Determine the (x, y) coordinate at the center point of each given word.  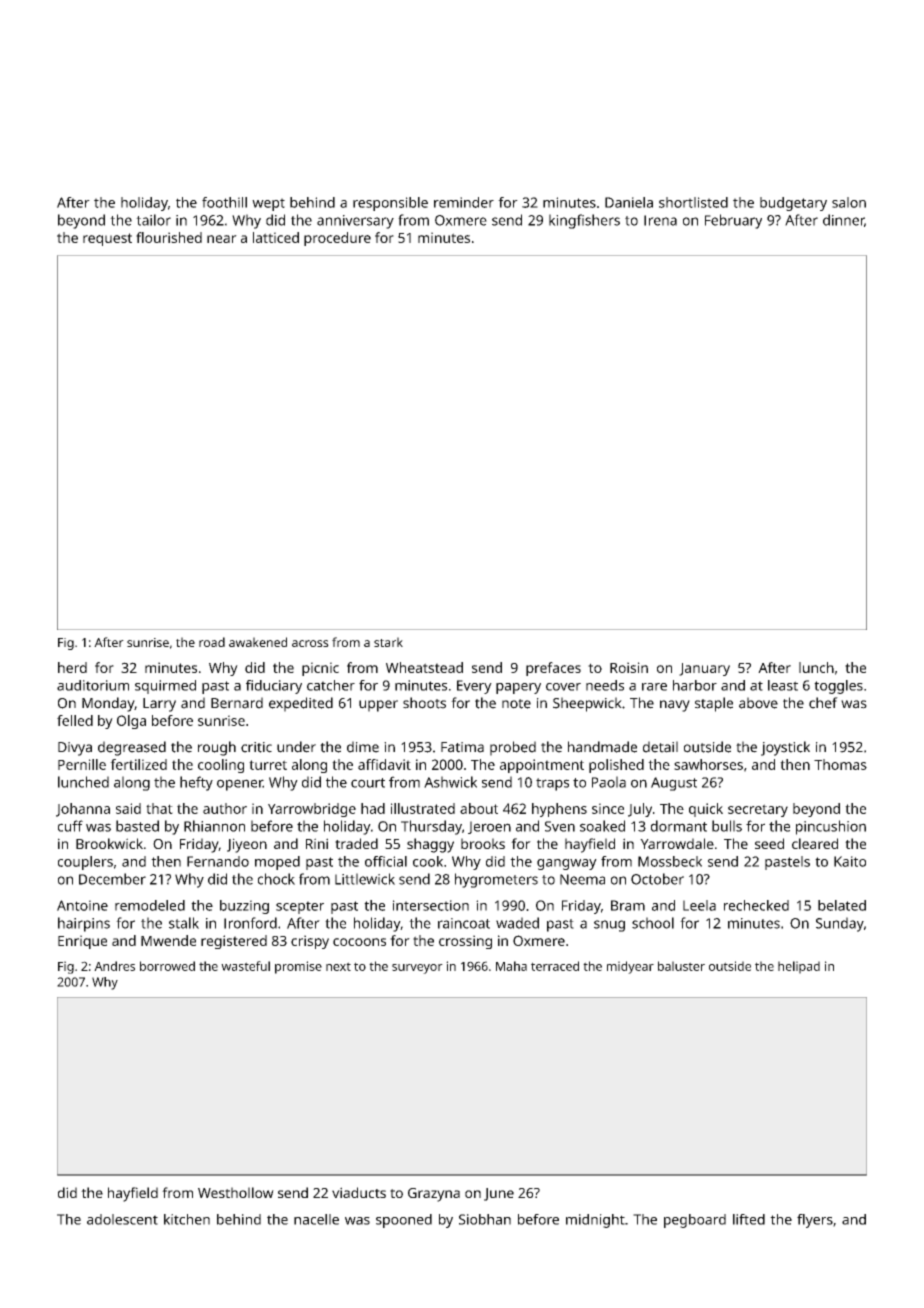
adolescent (122, 1219)
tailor (153, 220)
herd (72, 667)
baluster (681, 966)
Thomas (840, 764)
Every (474, 687)
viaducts (359, 1192)
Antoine (82, 905)
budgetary (793, 204)
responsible (390, 204)
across (310, 643)
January (704, 669)
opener (240, 785)
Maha (511, 966)
